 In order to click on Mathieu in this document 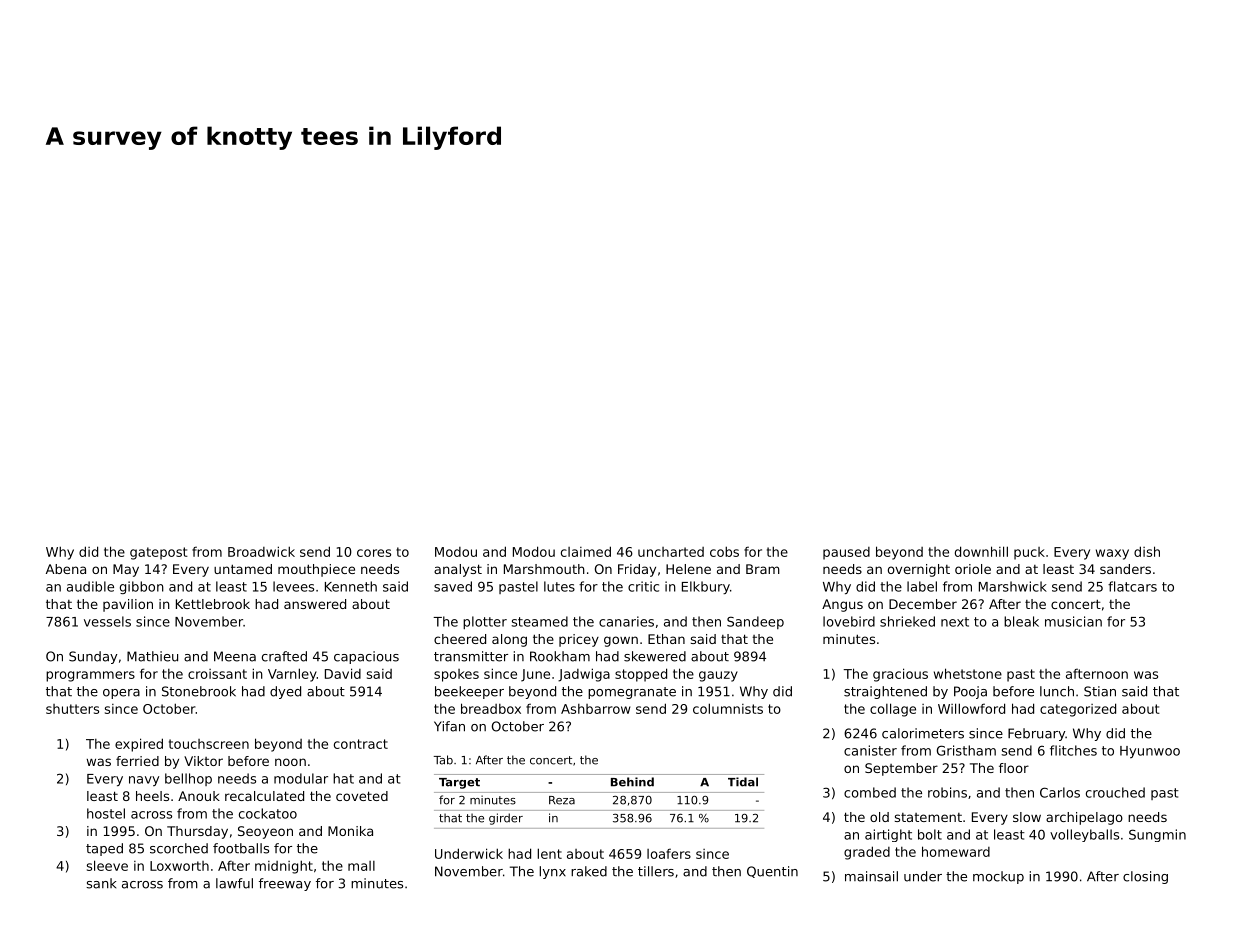, I will do `click(152, 656)`.
